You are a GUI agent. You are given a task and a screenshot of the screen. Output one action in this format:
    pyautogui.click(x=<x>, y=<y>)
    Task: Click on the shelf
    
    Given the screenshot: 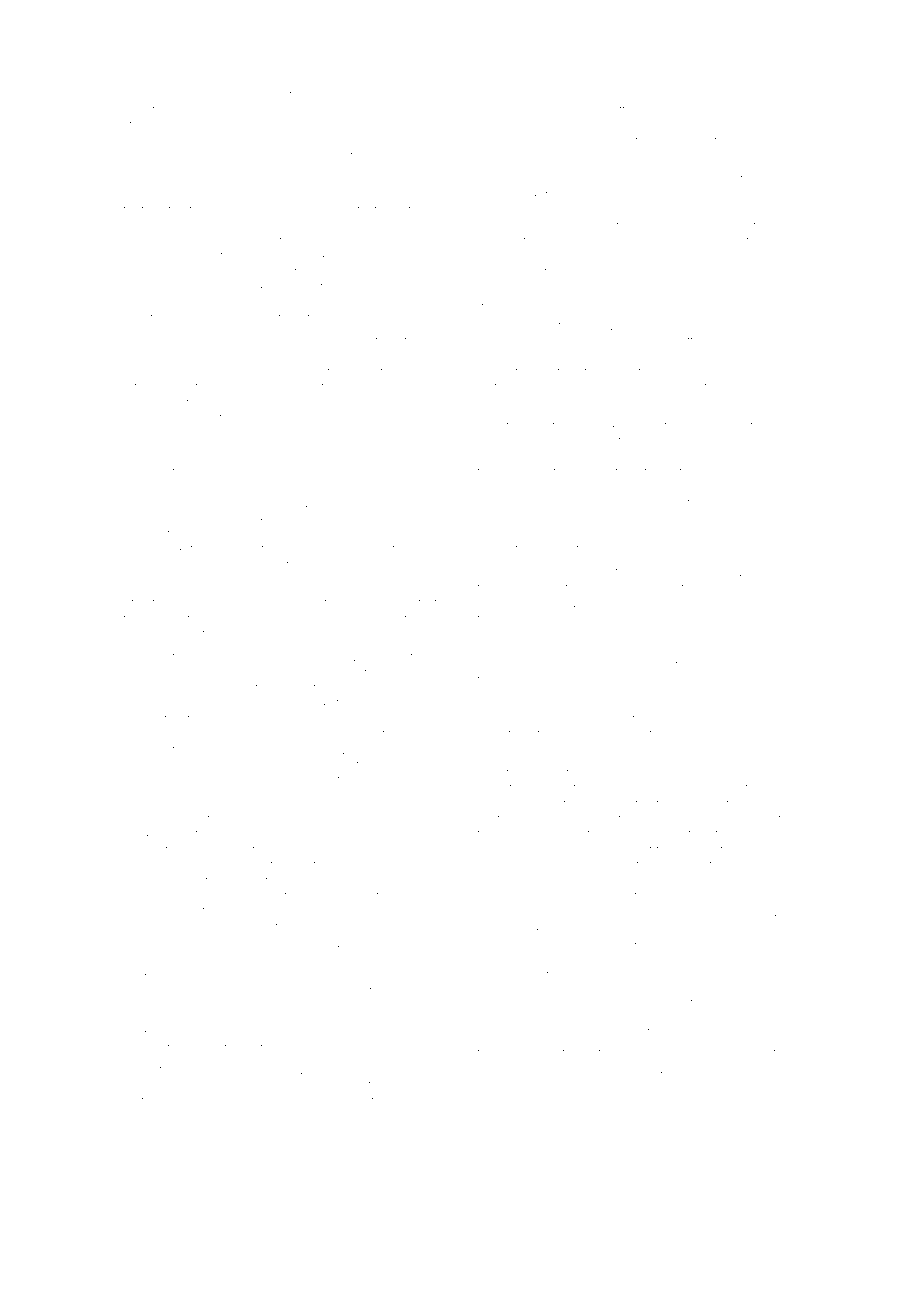 What is the action you would take?
    pyautogui.click(x=621, y=917)
